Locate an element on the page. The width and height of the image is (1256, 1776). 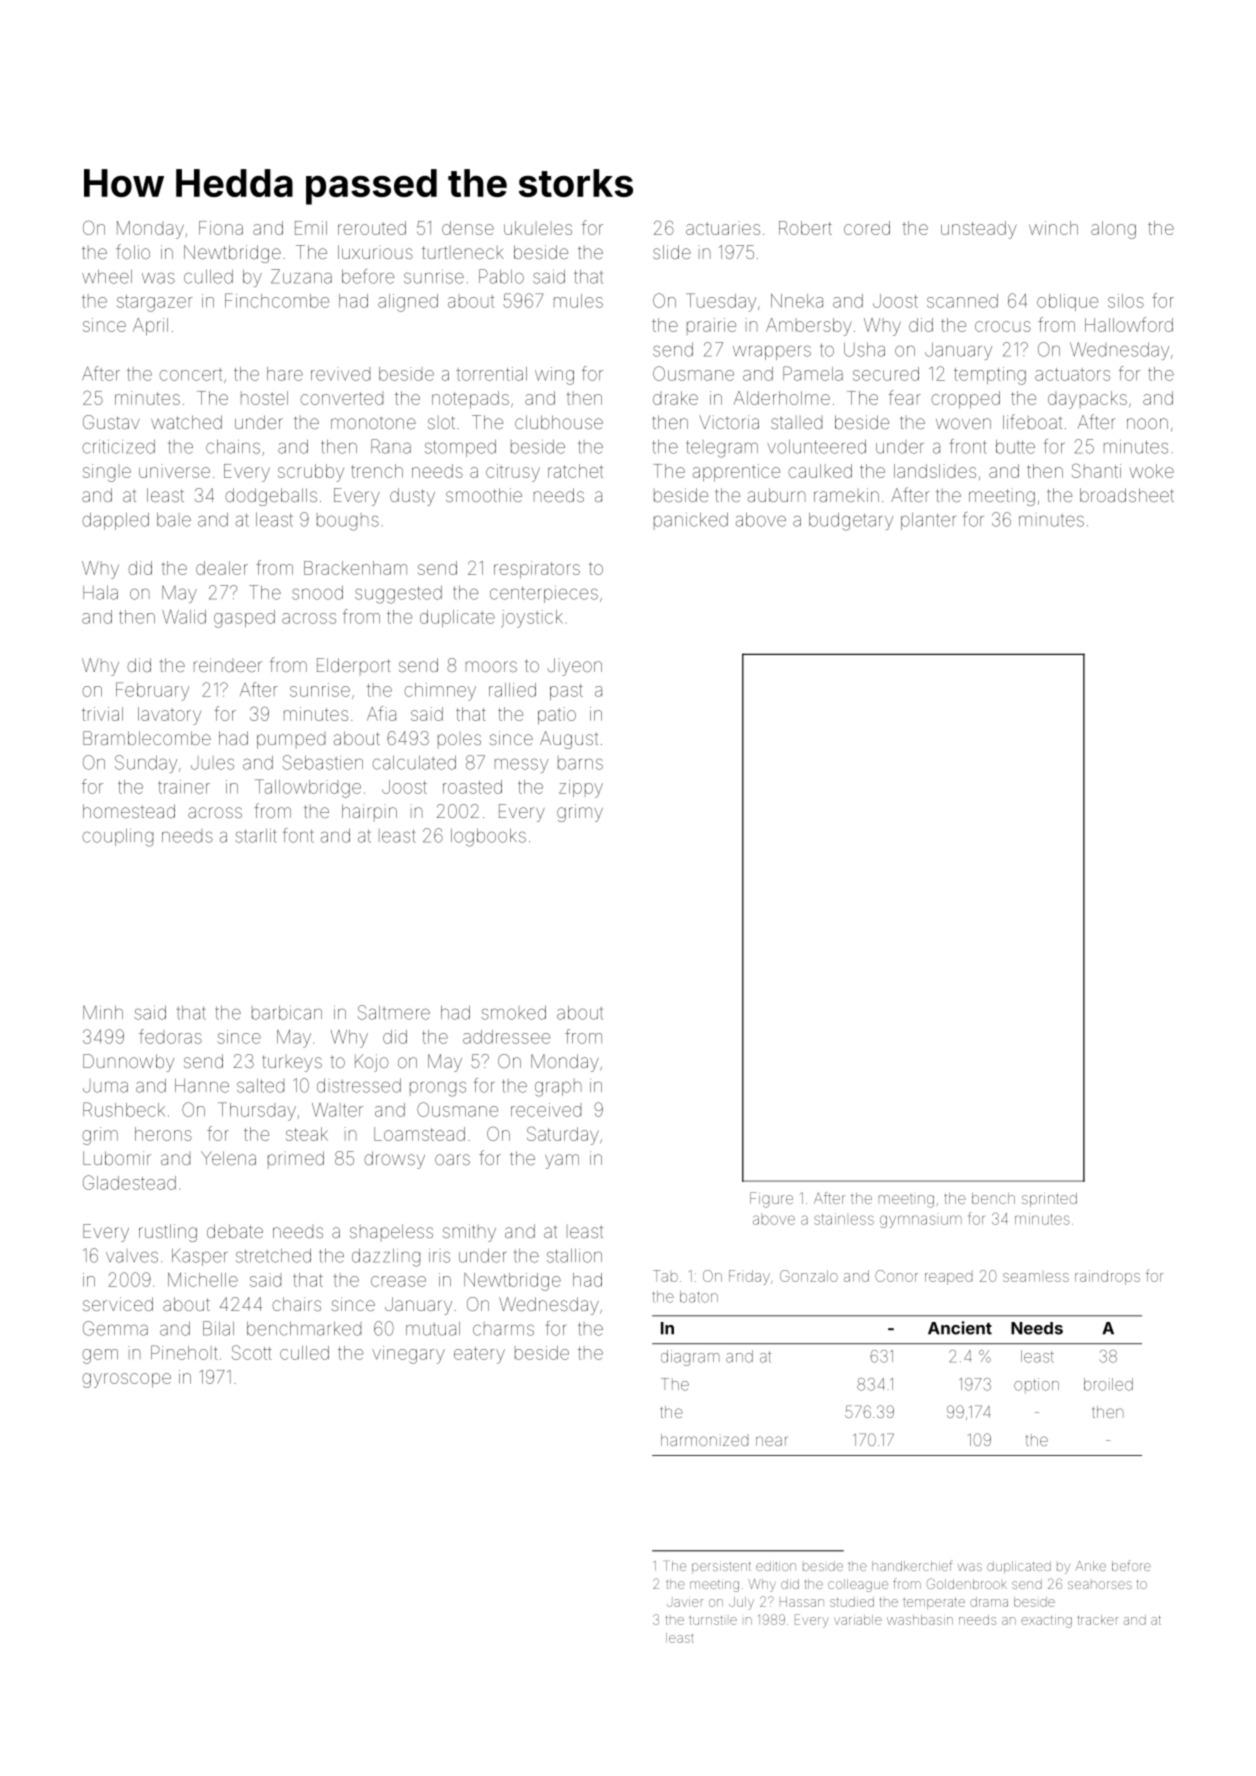
winch is located at coordinates (1053, 228).
